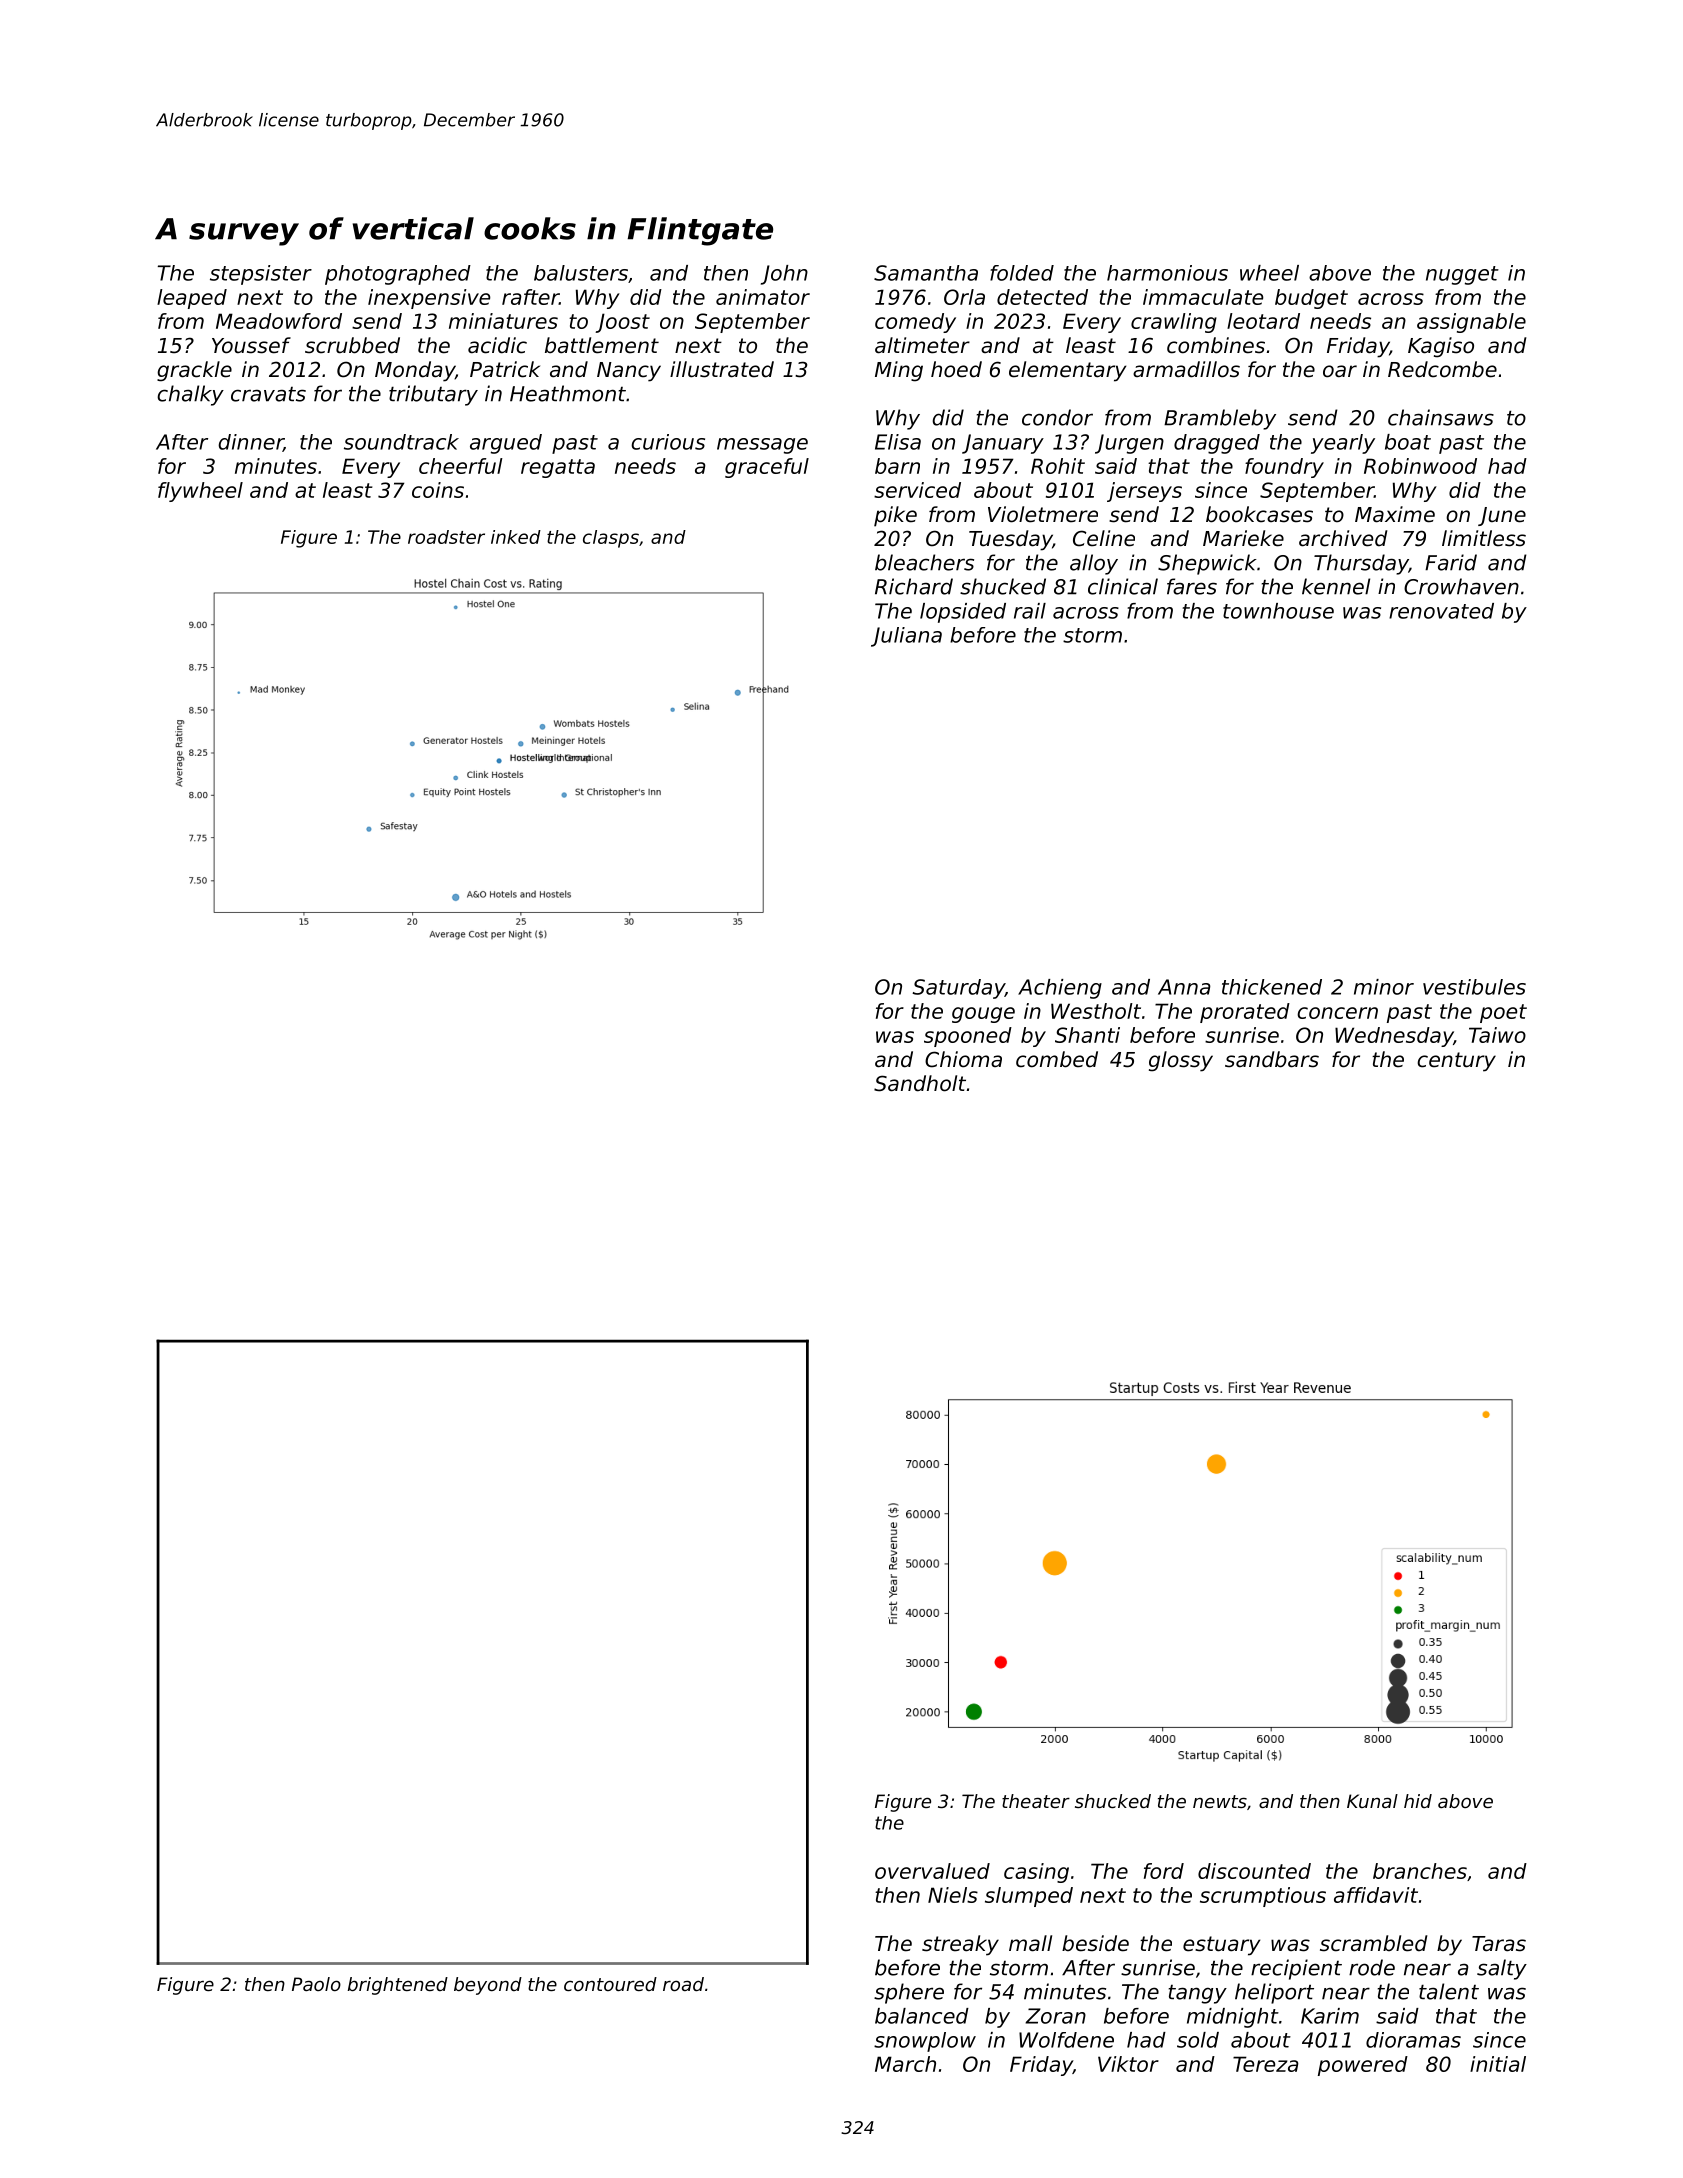 The height and width of the screenshot is (2178, 1683). I want to click on Chioma, so click(963, 1059).
